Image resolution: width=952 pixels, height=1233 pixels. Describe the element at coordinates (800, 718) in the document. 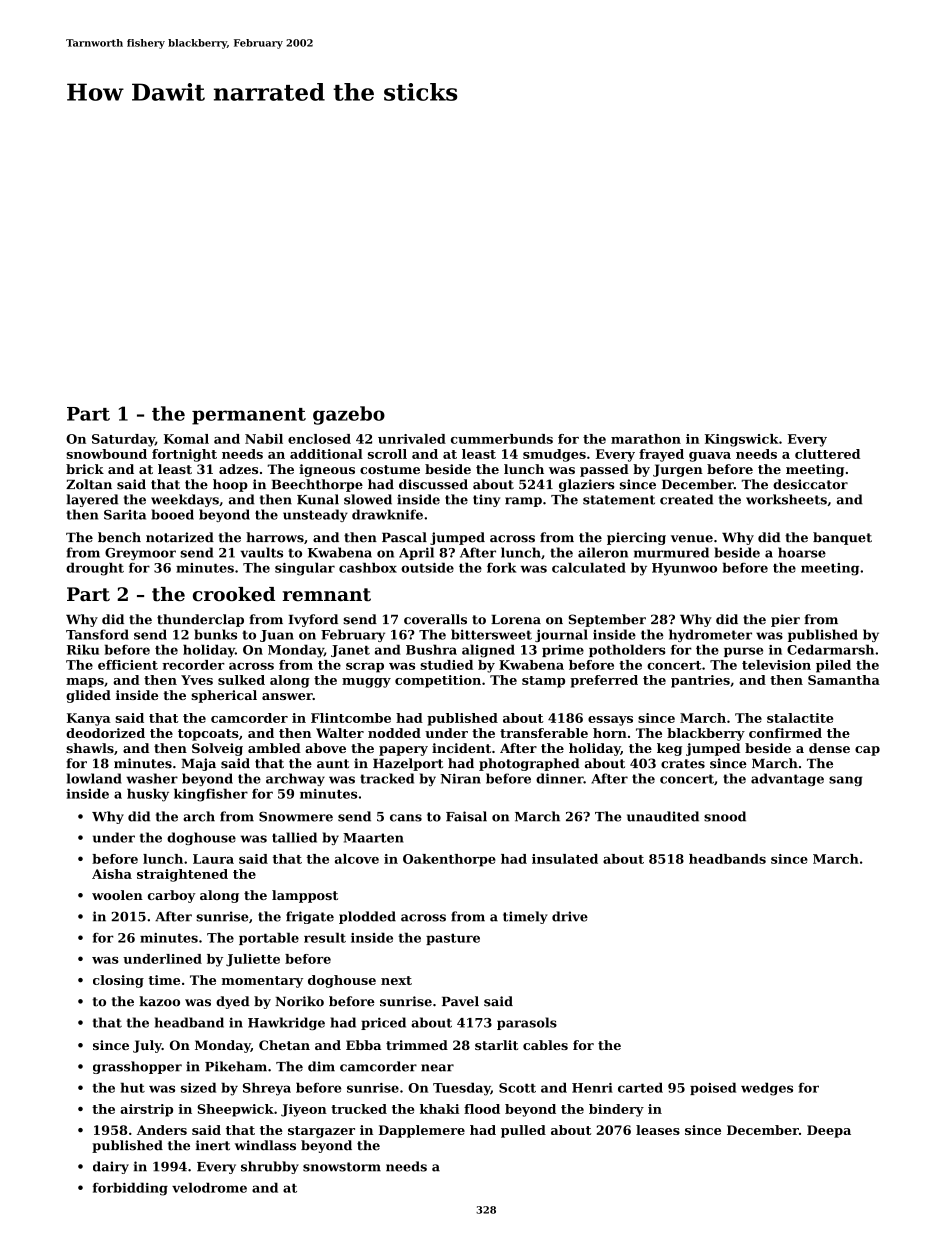

I see `stalactite` at that location.
